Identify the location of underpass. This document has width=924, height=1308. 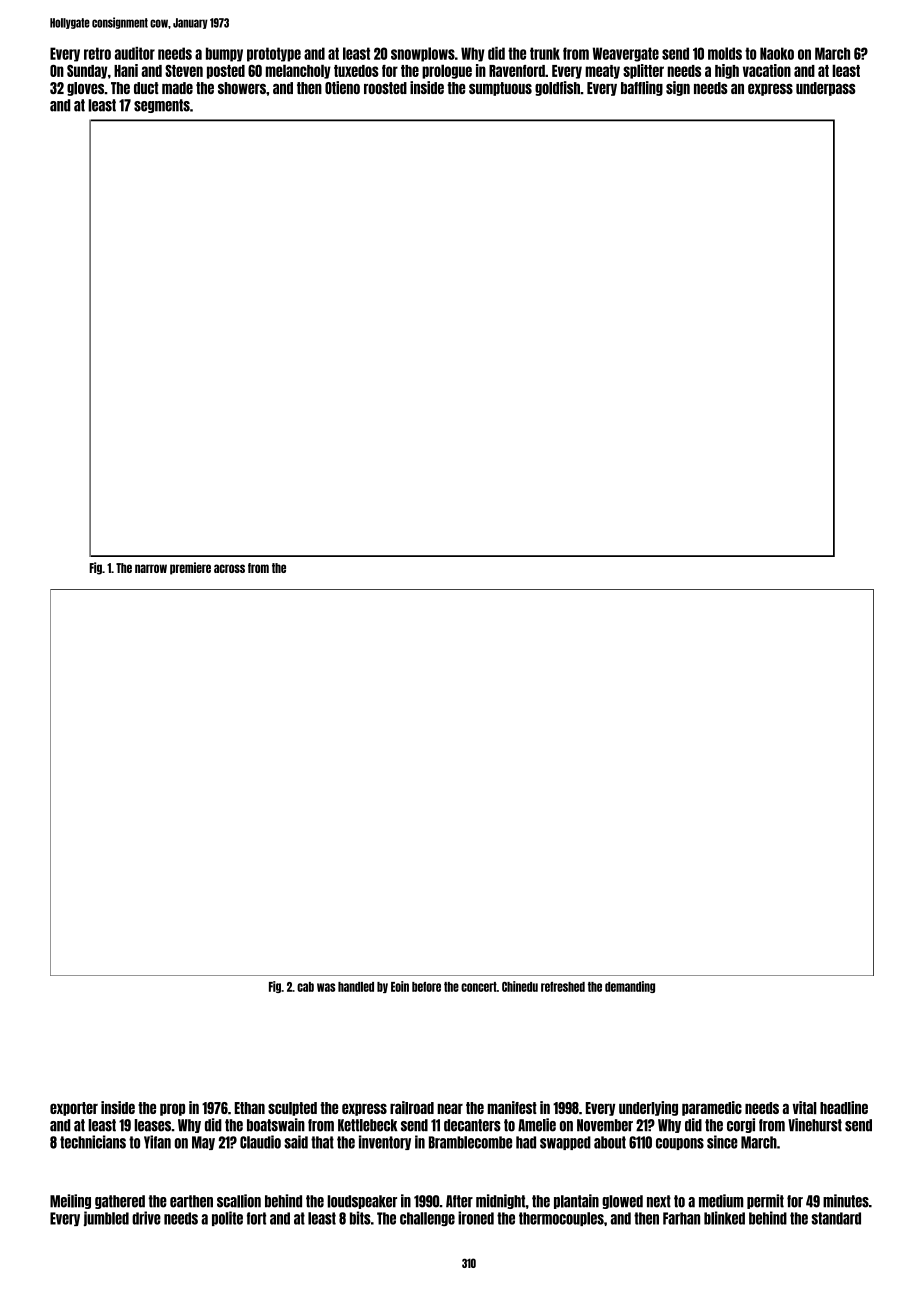
(826, 89).
